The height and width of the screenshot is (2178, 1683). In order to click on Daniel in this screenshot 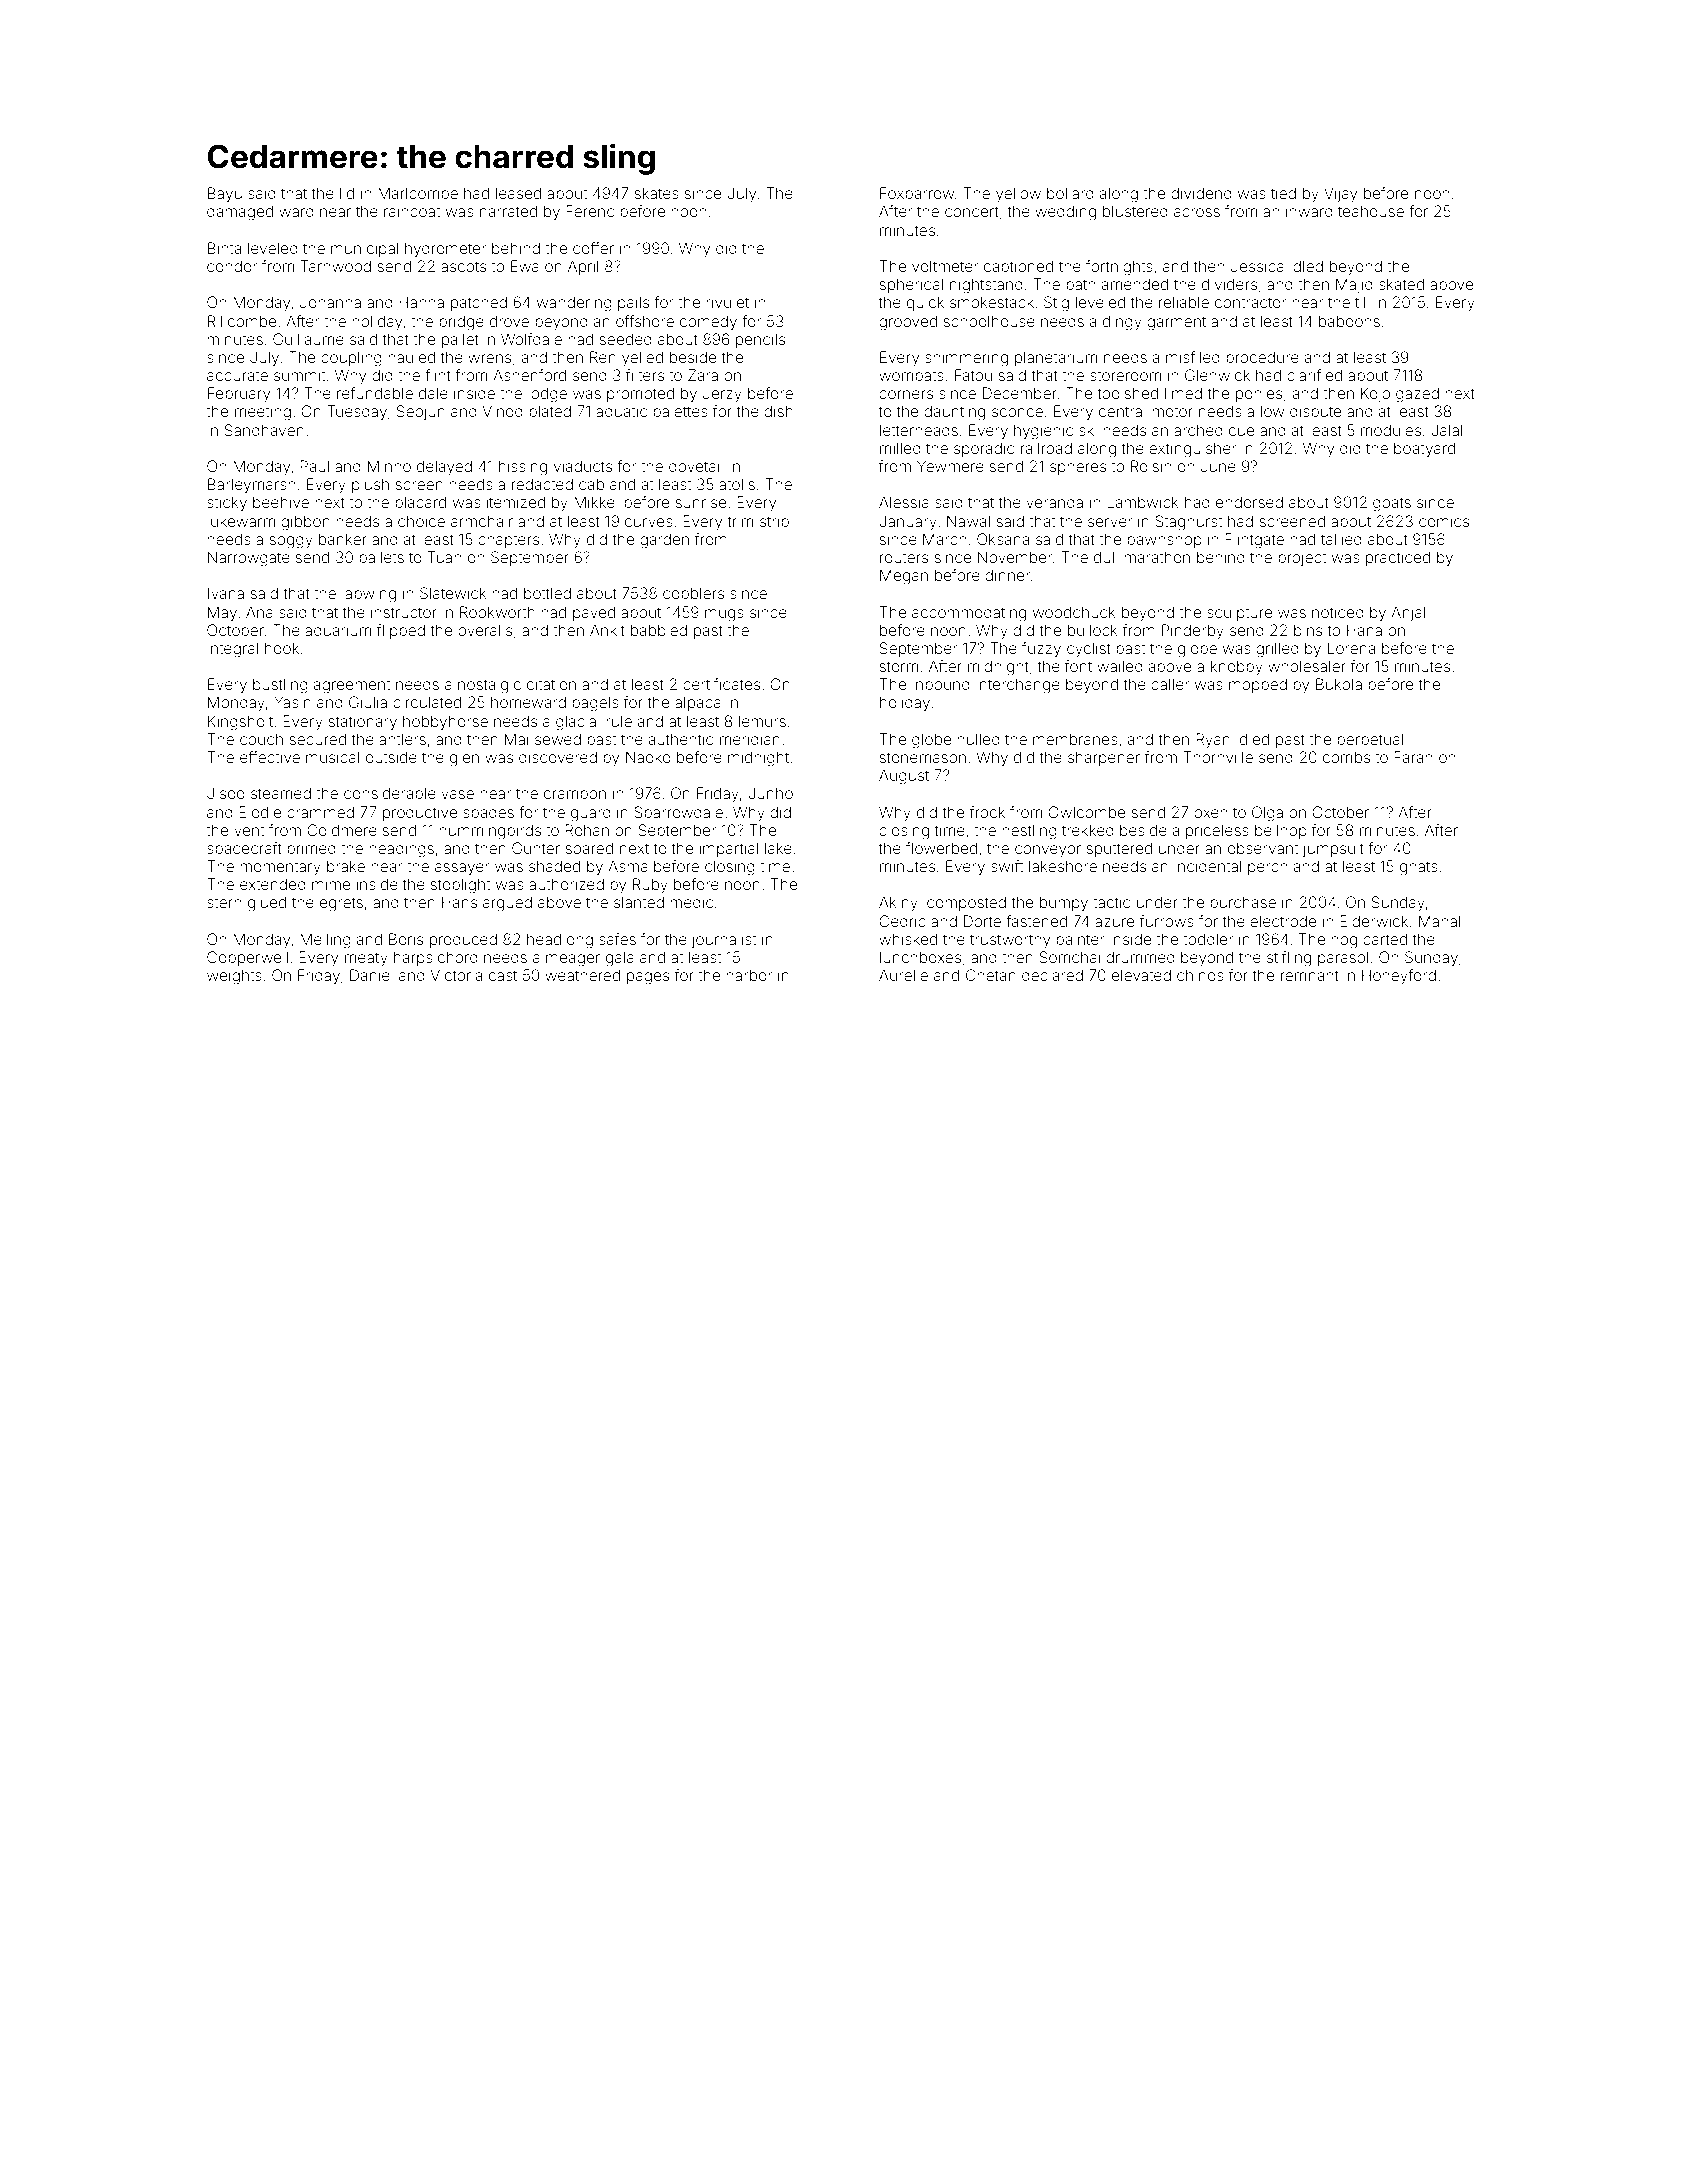, I will do `click(371, 975)`.
